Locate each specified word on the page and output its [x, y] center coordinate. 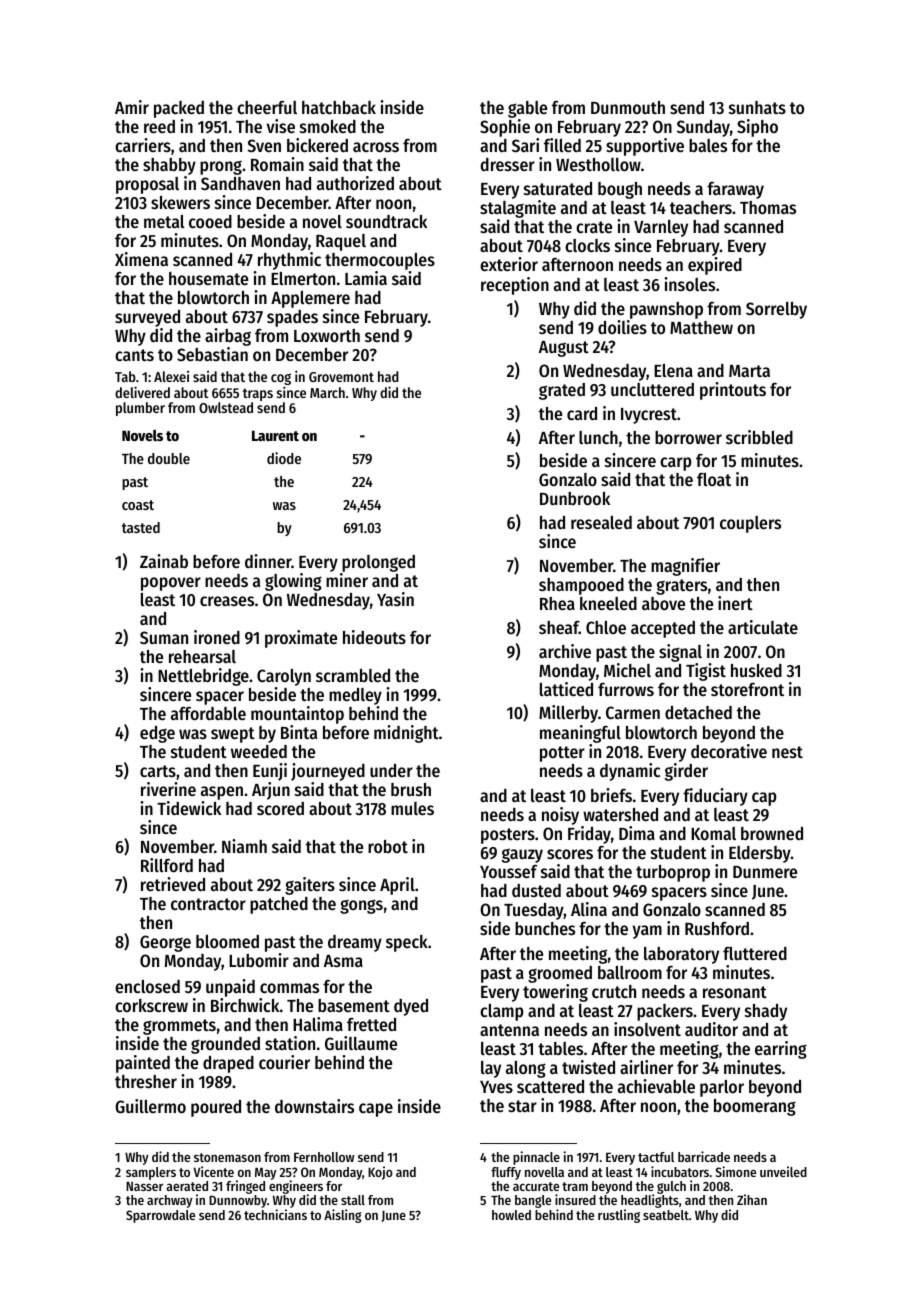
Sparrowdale [160, 1216]
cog [281, 379]
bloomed [227, 941]
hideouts [374, 637]
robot [388, 846]
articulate [763, 627]
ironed [217, 637]
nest [787, 752]
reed [159, 126]
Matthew [701, 327]
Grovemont [341, 377]
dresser [507, 164]
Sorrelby [776, 310]
